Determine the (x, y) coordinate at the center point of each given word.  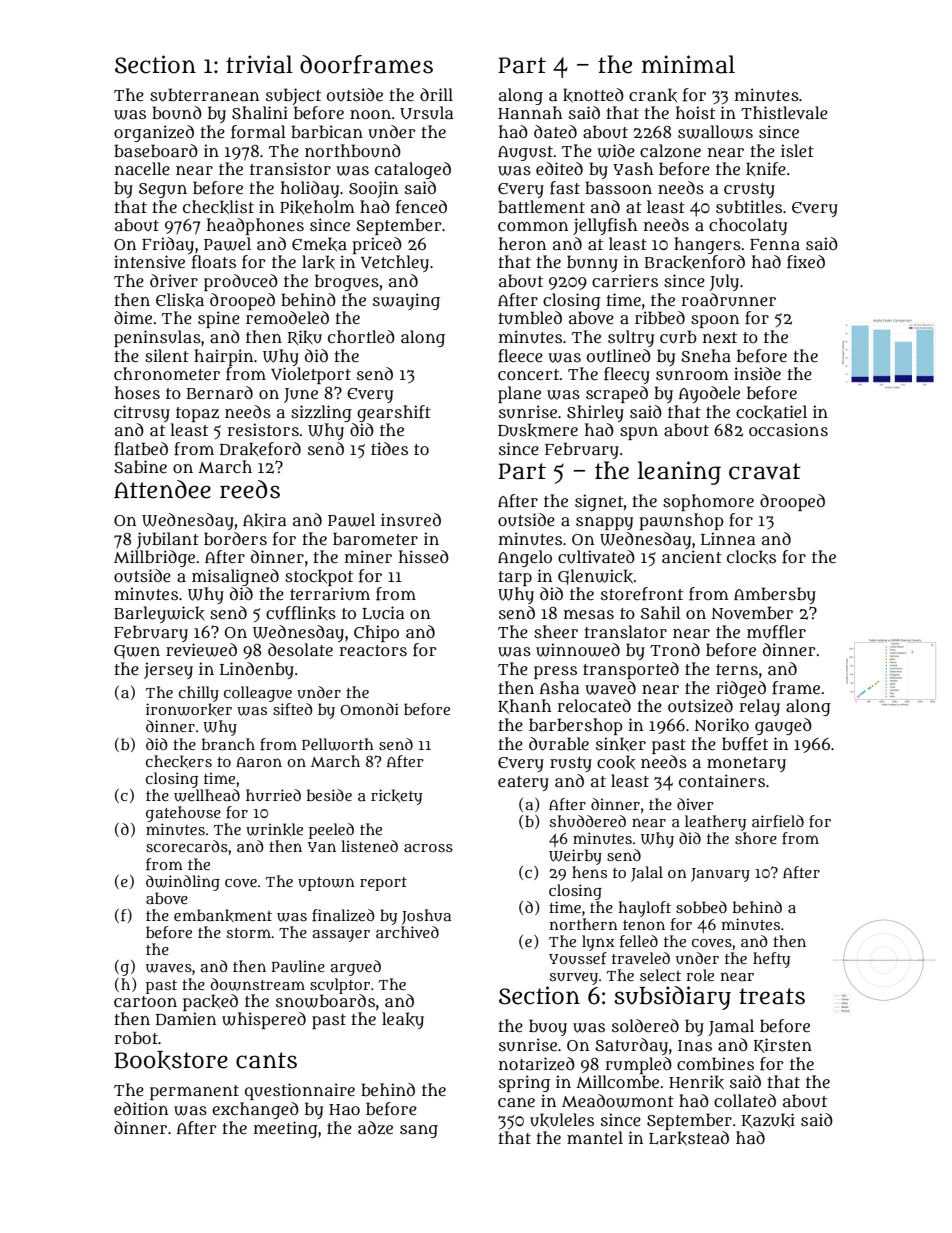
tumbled (530, 318)
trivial (259, 64)
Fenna (775, 244)
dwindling (183, 883)
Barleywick (159, 614)
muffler (776, 632)
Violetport (311, 375)
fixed (806, 262)
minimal (688, 64)
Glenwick (595, 577)
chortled (361, 336)
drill (436, 94)
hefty (771, 960)
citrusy (142, 413)
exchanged (255, 1110)
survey (573, 979)
